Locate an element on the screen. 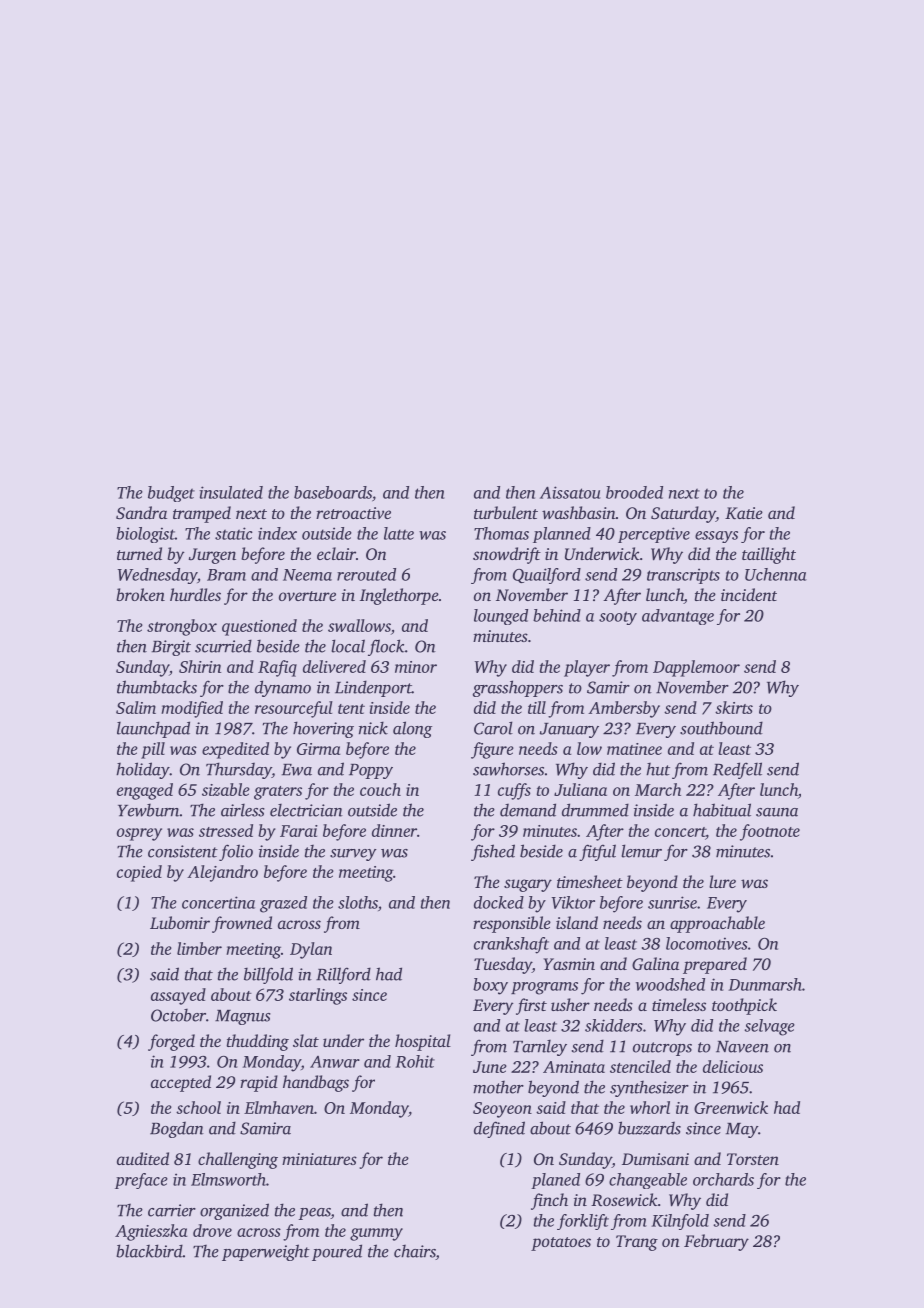 Image resolution: width=924 pixels, height=1308 pixels. accepted is located at coordinates (181, 1083).
